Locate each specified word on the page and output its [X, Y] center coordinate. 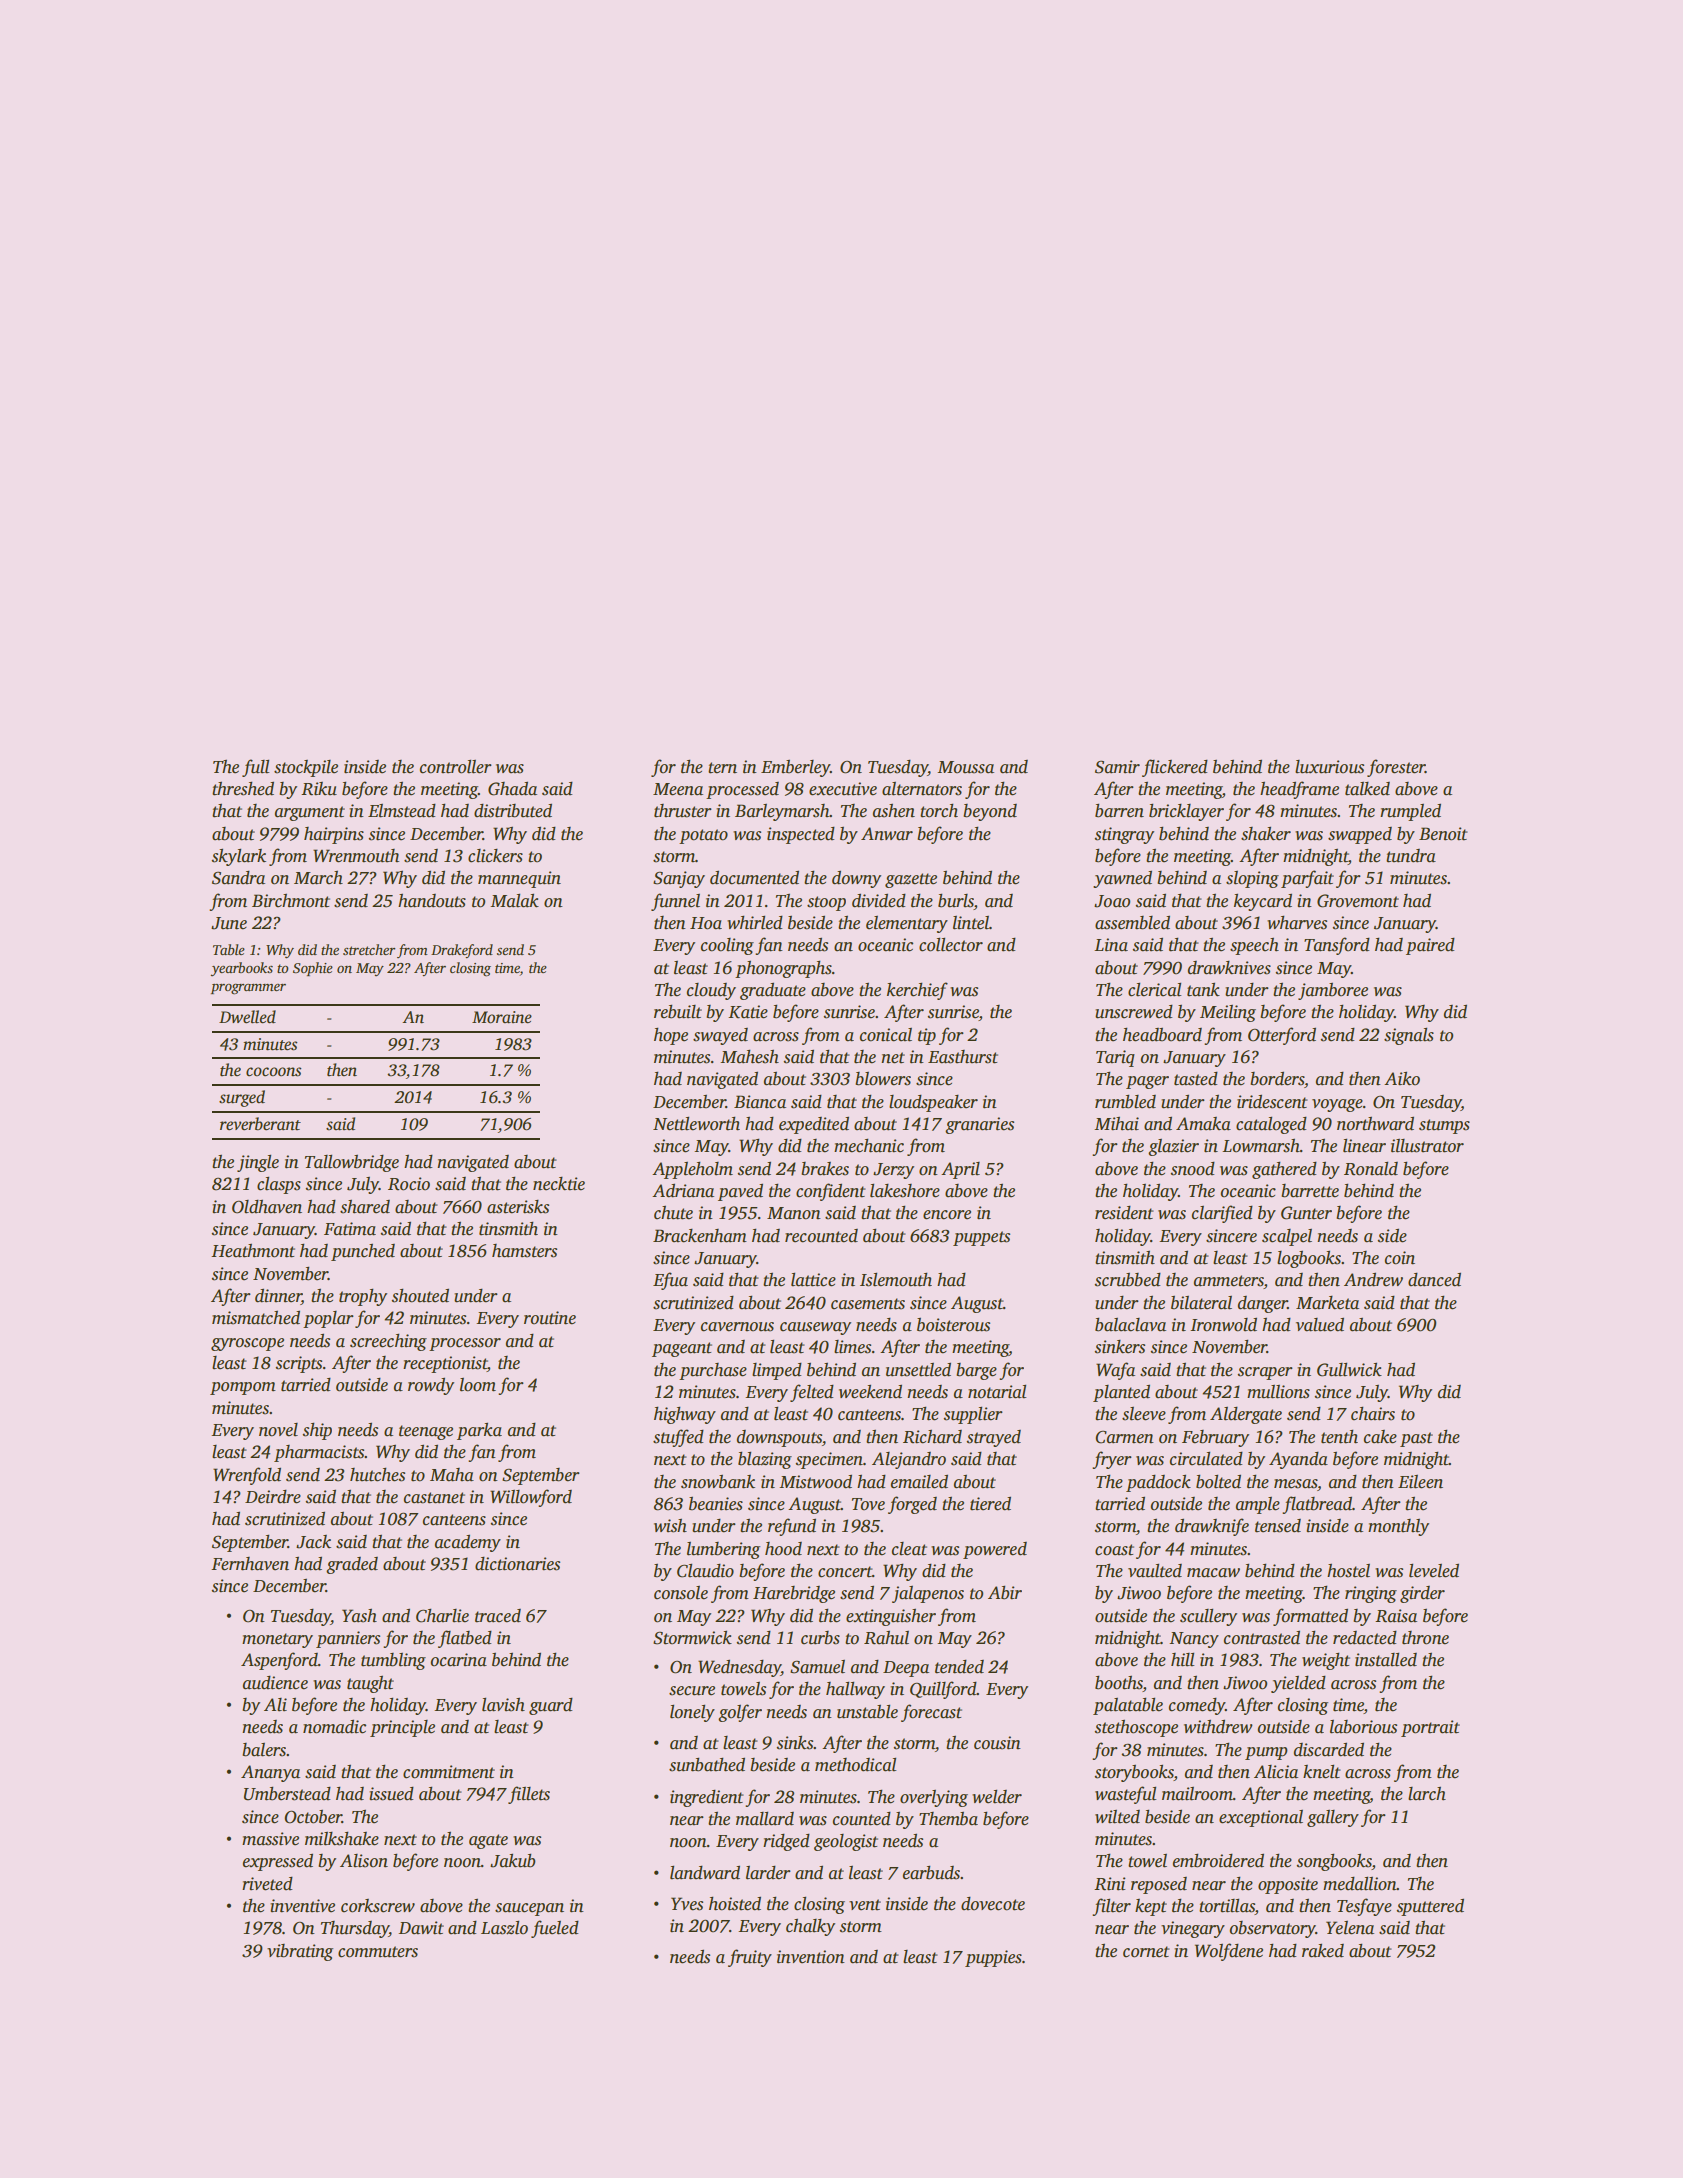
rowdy [431, 1386]
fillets [529, 1795]
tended [959, 1667]
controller [456, 767]
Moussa [965, 767]
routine [550, 1318]
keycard [1263, 902]
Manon [794, 1213]
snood [1193, 1169]
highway [685, 1415]
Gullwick [1349, 1370]
